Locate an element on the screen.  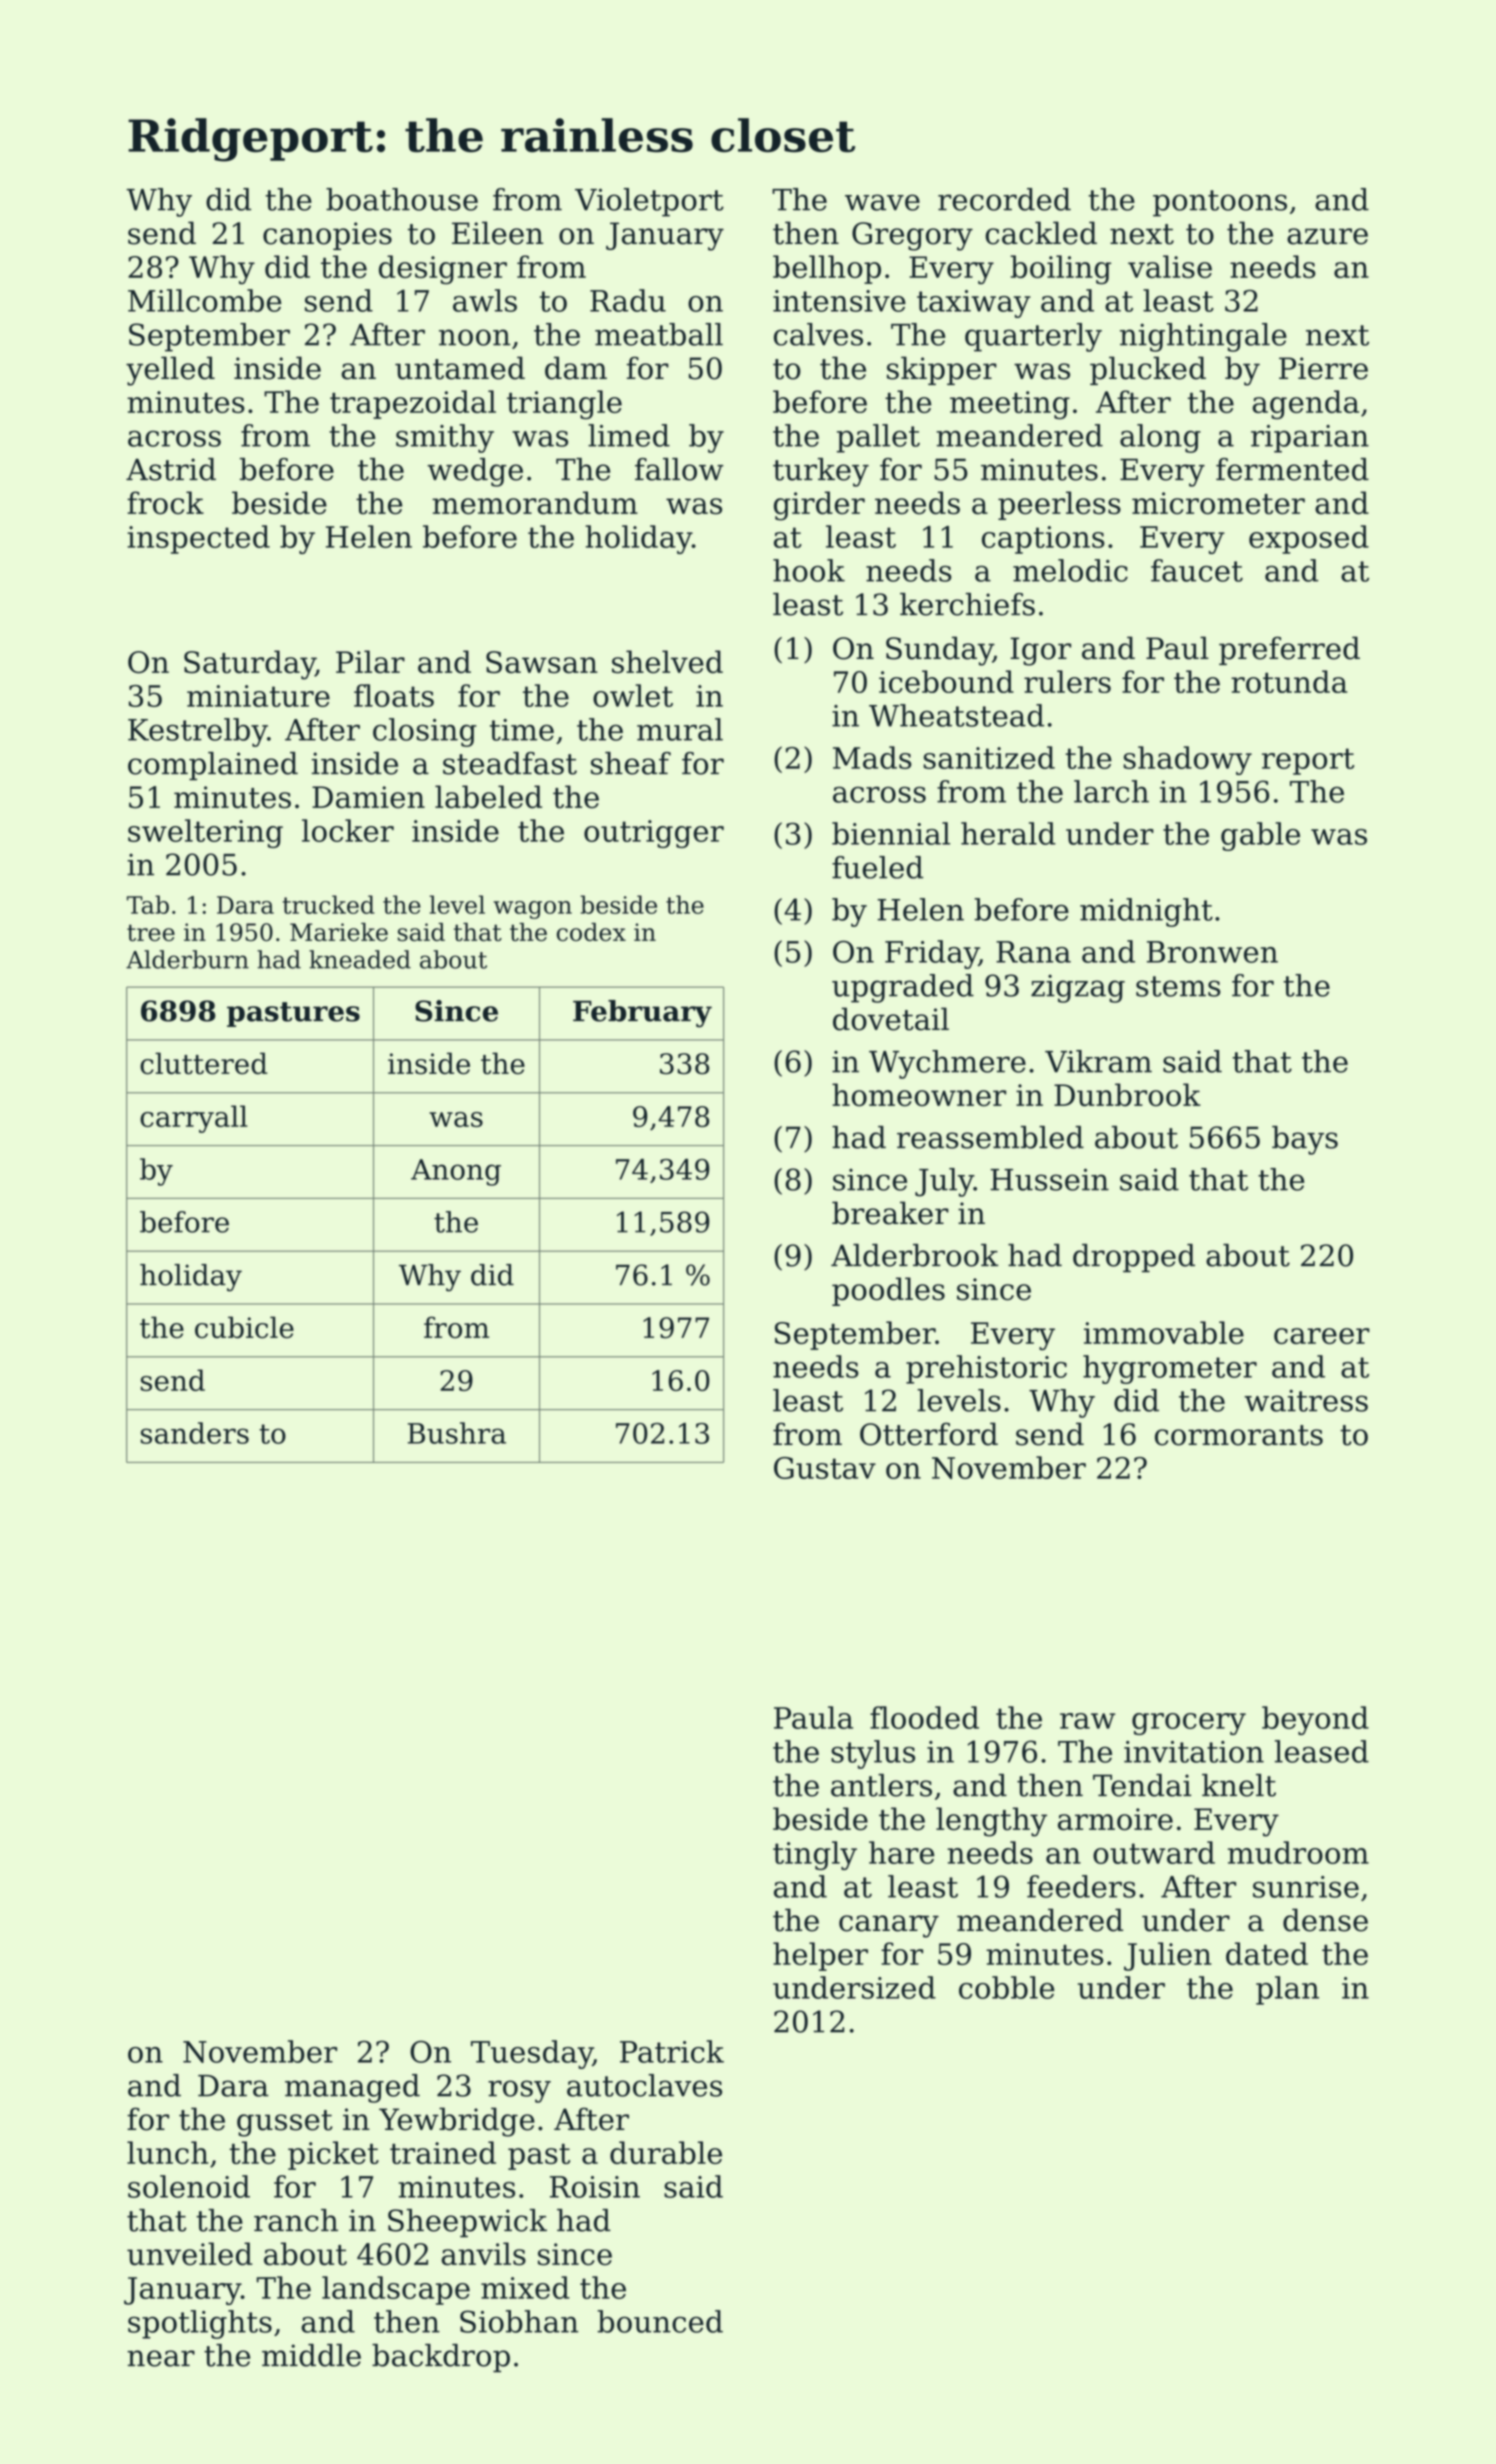
peerless is located at coordinates (1059, 505).
